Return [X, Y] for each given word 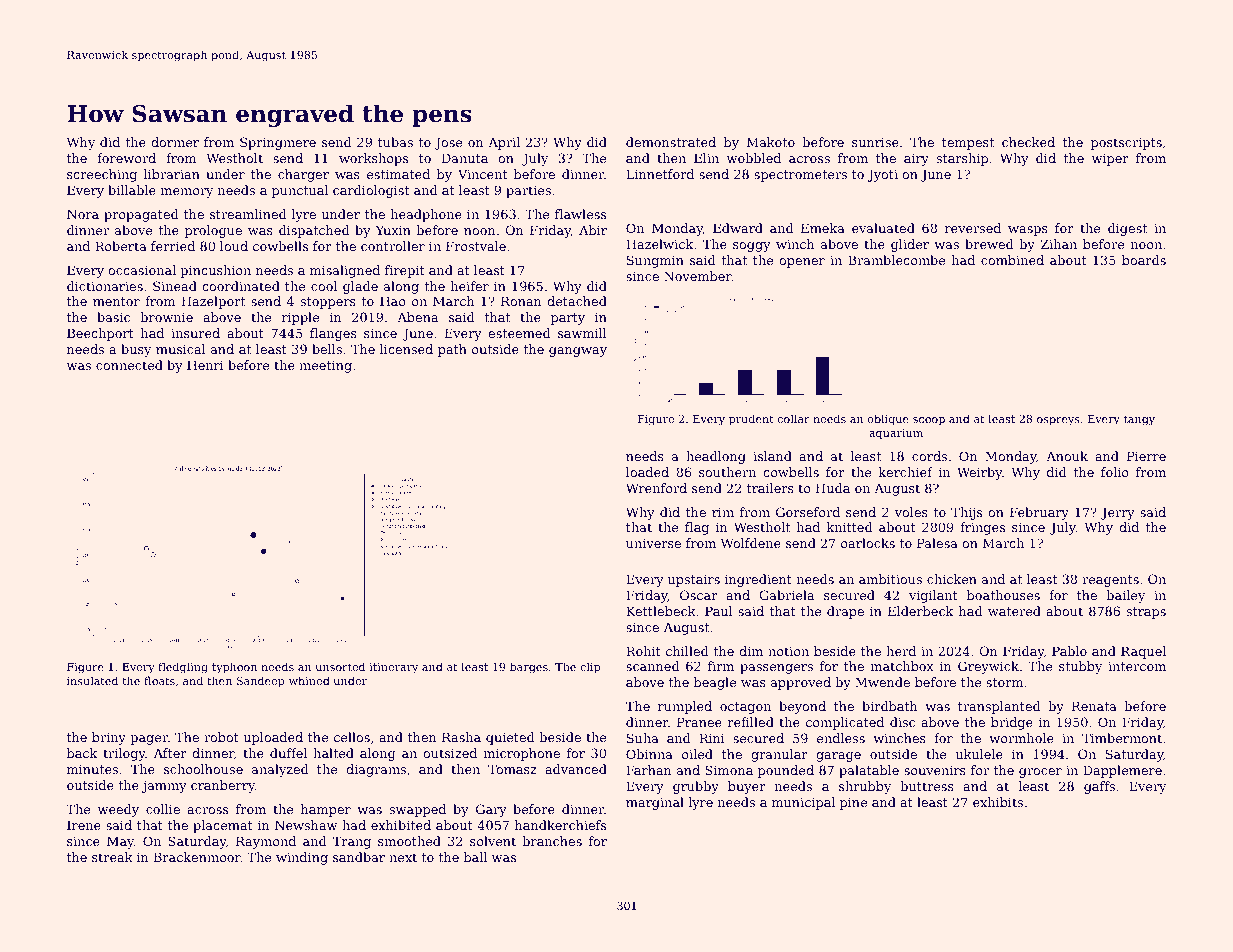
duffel [288, 753]
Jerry [1118, 513]
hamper [326, 810]
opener [802, 263]
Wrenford [656, 488]
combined [1012, 260]
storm [1004, 682]
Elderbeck [921, 611]
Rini [712, 738]
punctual [300, 191]
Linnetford [660, 174]
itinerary [394, 668]
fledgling [183, 668]
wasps [1028, 231]
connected [129, 365]
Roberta [121, 246]
